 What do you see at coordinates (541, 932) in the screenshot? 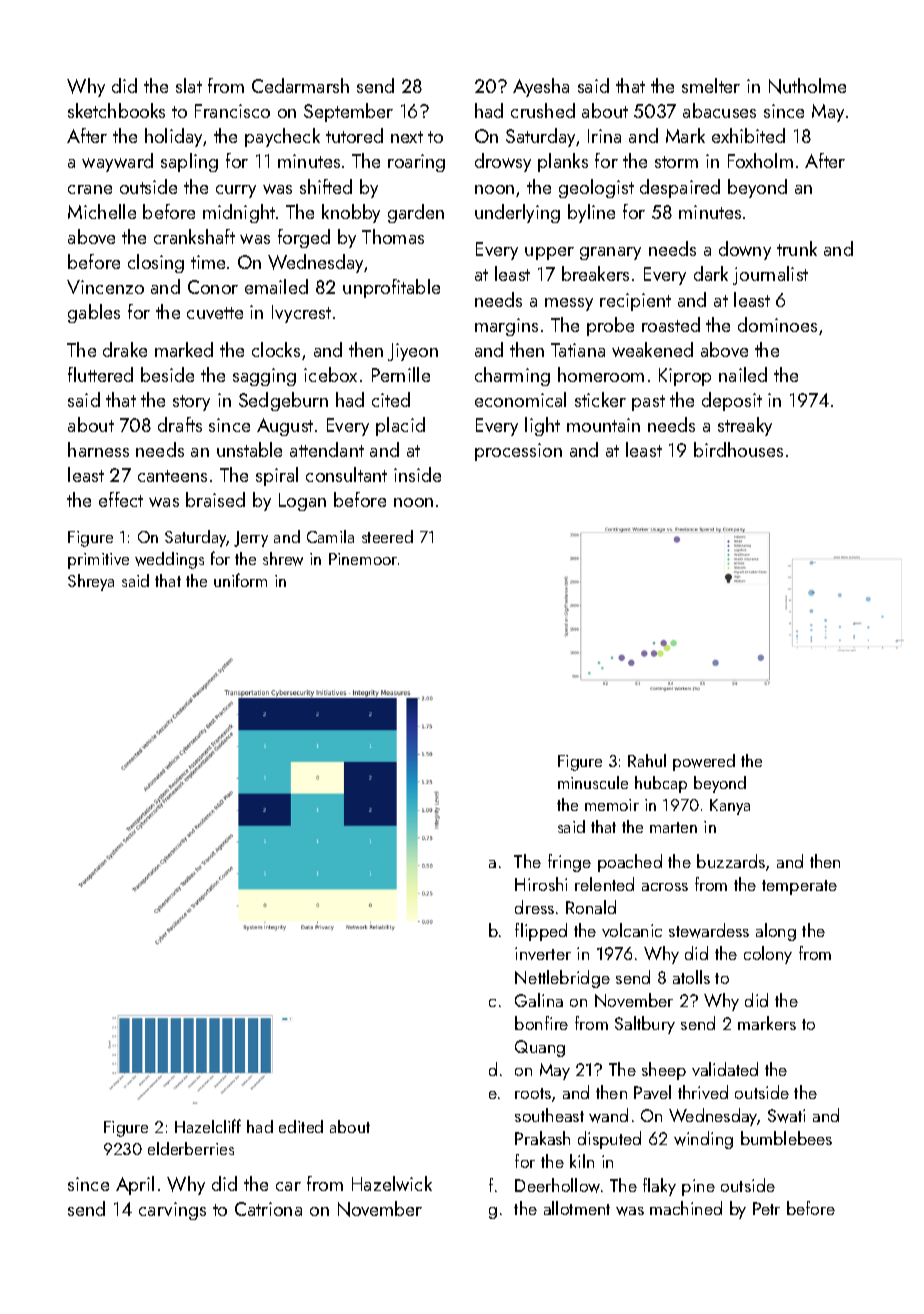
I see `flipped` at bounding box center [541, 932].
